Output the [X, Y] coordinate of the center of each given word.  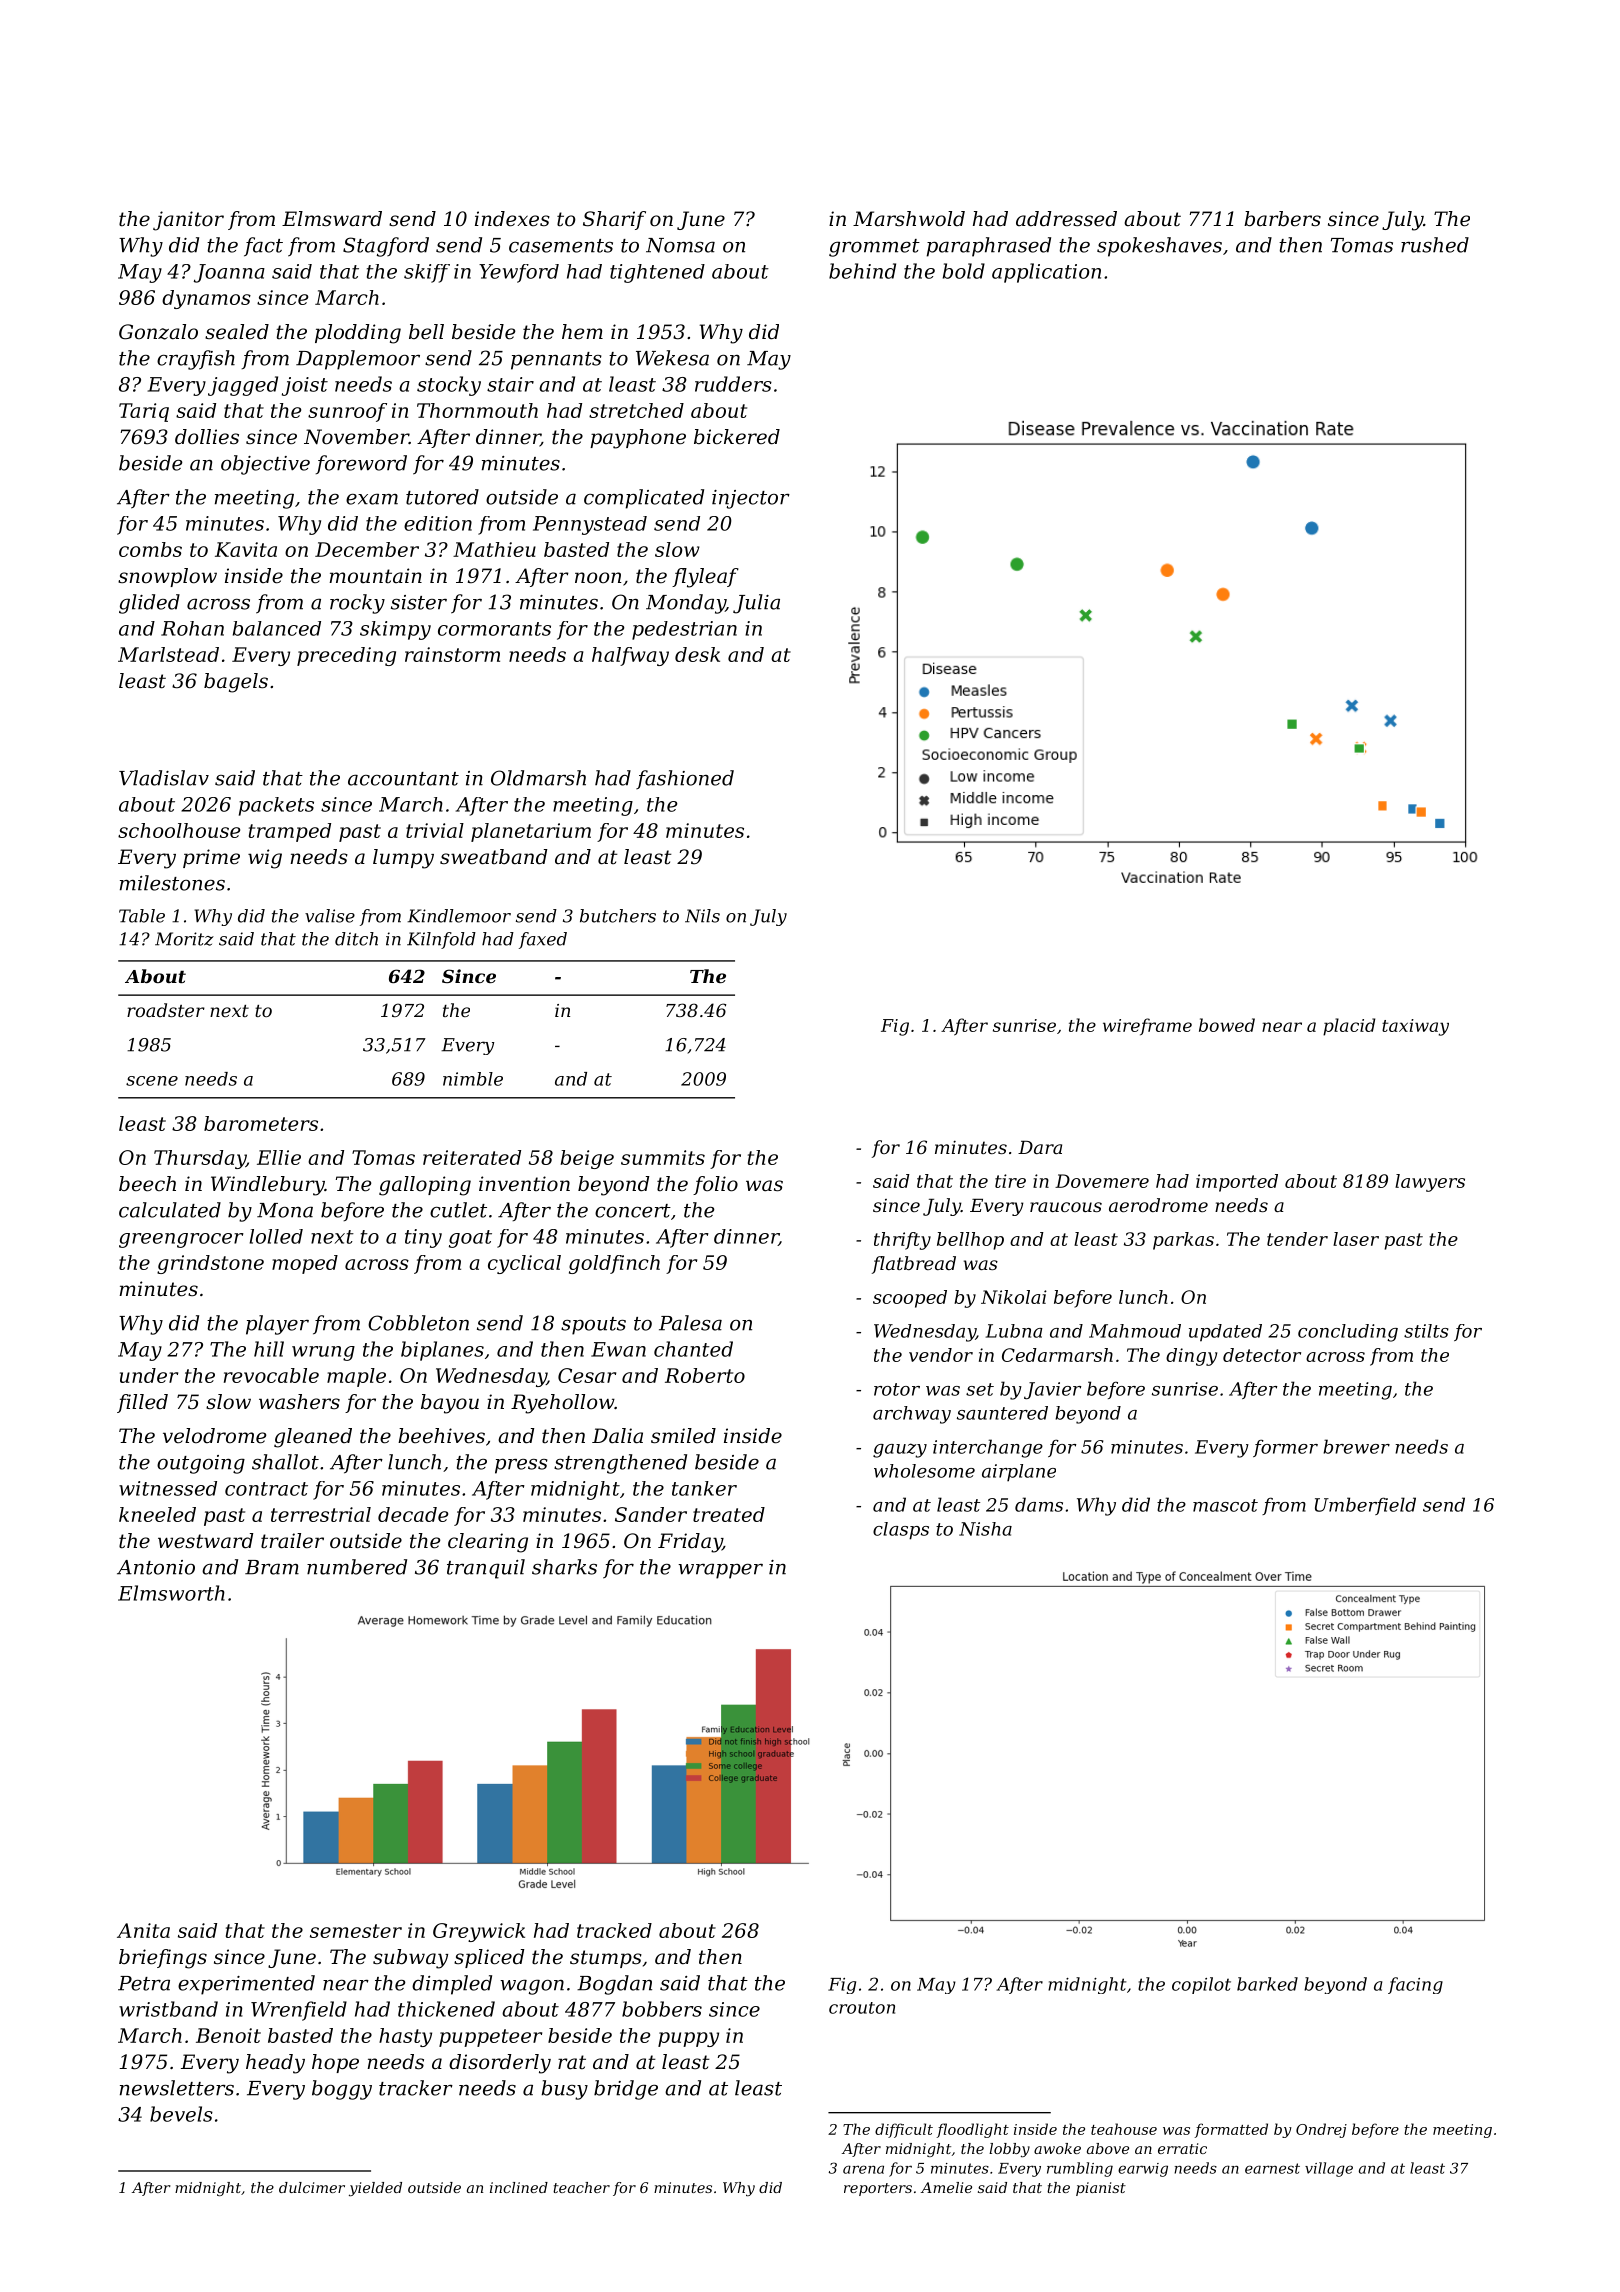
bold [964, 271]
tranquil [486, 1569]
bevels [181, 2114]
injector [751, 499]
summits [663, 1157]
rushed [1435, 245]
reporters [878, 2189]
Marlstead [168, 654]
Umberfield [1365, 1506]
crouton [862, 2008]
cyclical [524, 1264]
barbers [1282, 219]
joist [305, 386]
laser [1356, 1239]
